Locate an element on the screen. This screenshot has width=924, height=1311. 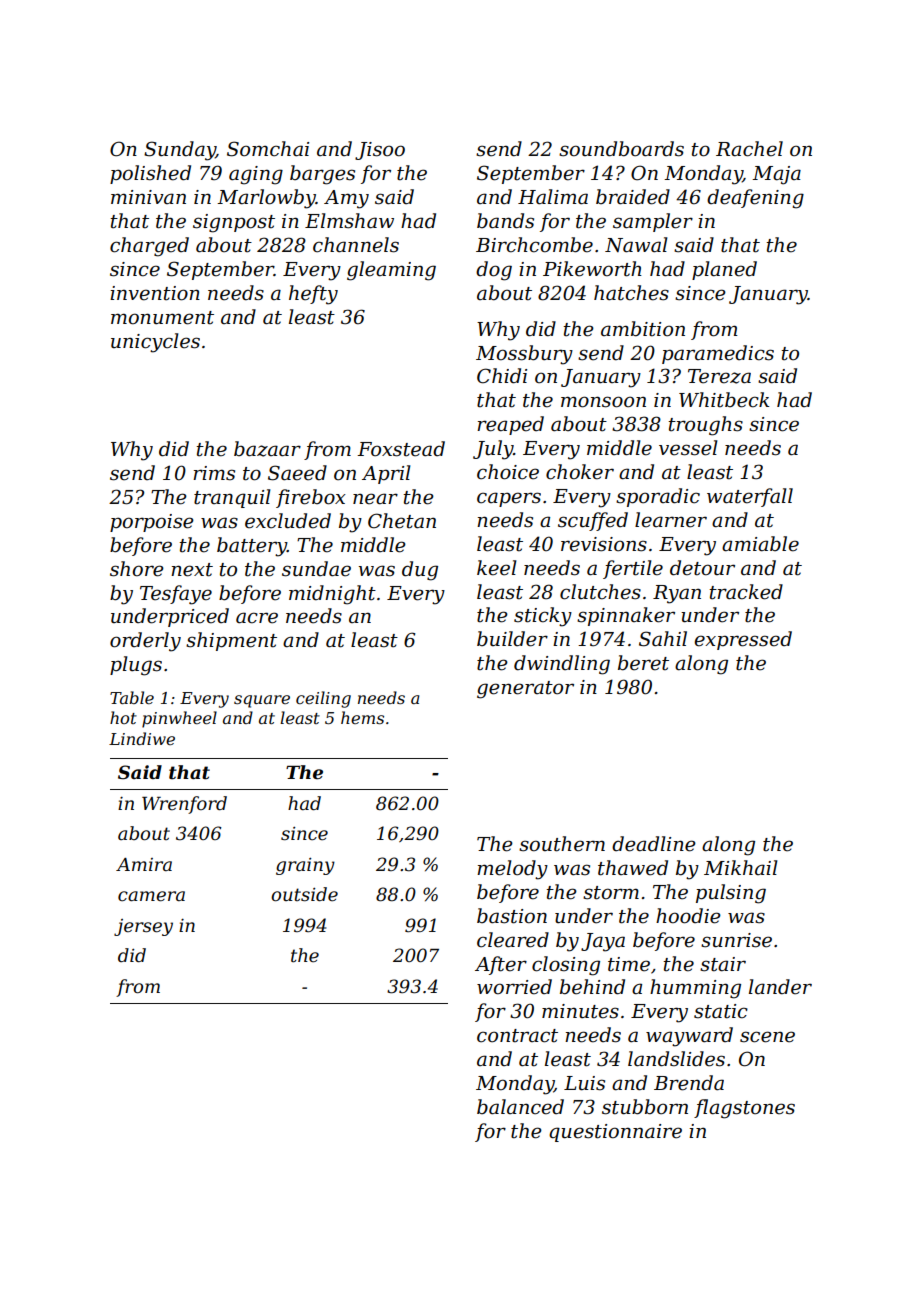
jersey is located at coordinates (143, 927).
